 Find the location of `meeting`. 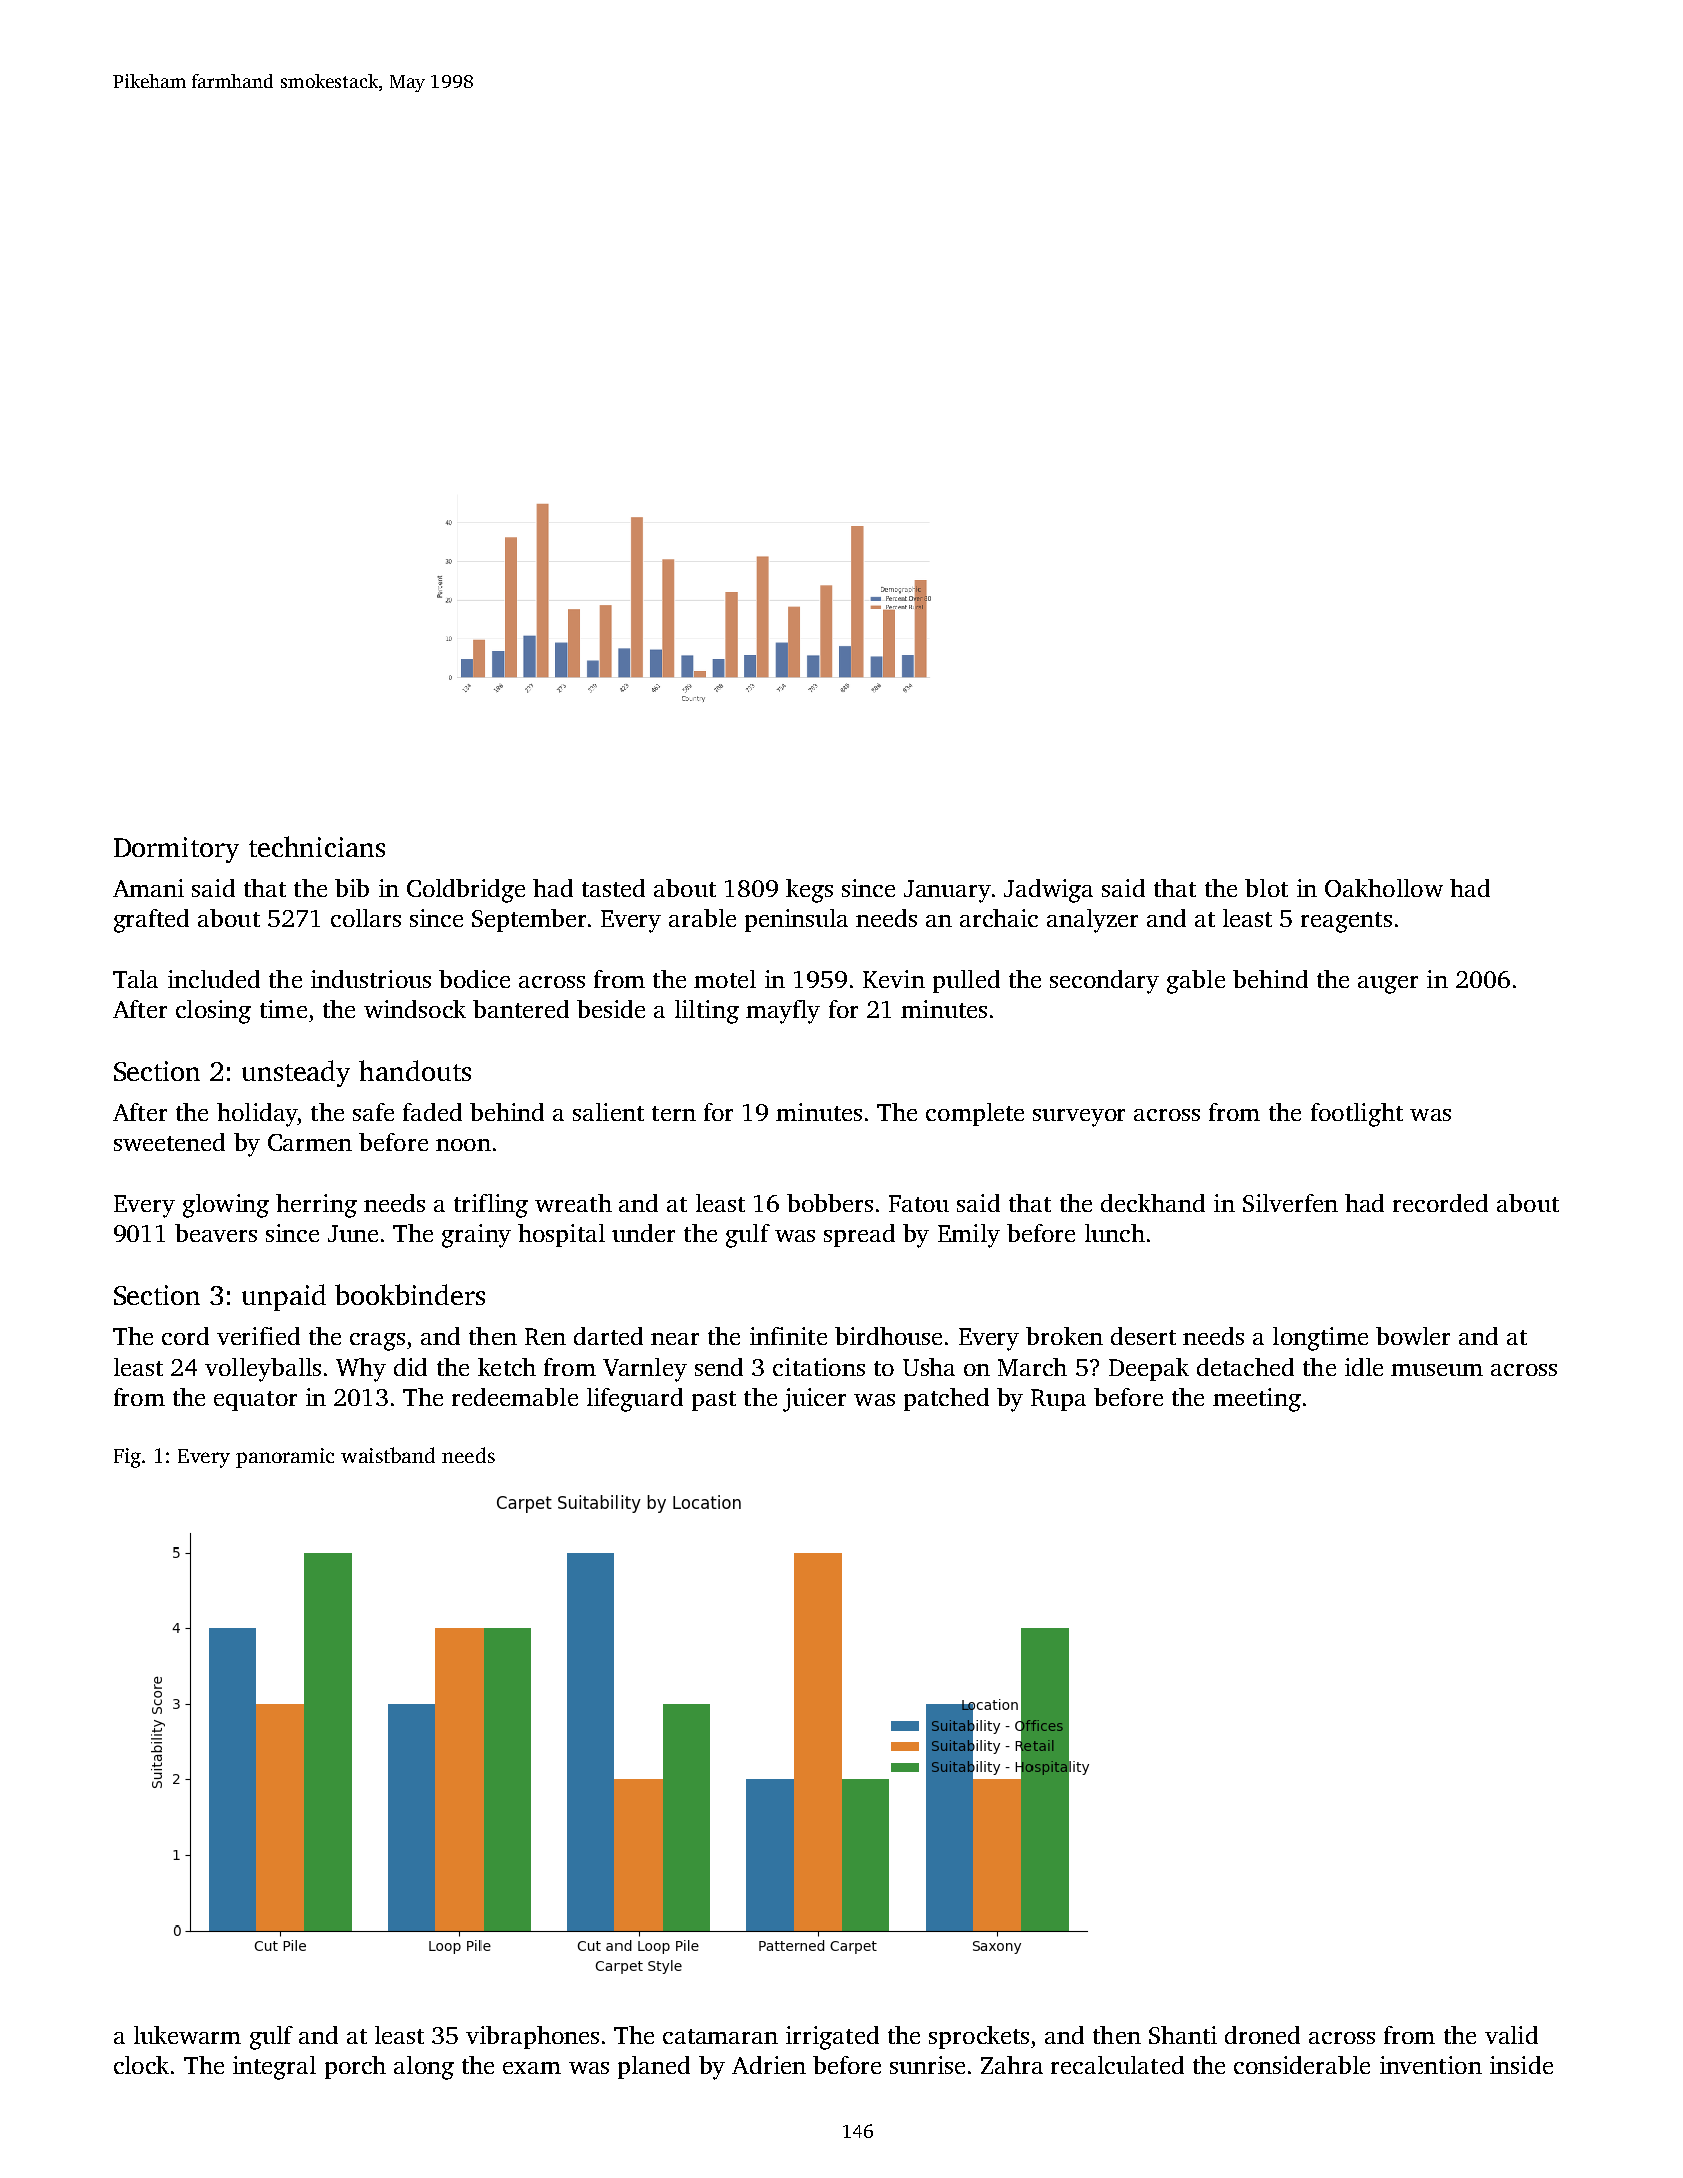

meeting is located at coordinates (1257, 1400).
